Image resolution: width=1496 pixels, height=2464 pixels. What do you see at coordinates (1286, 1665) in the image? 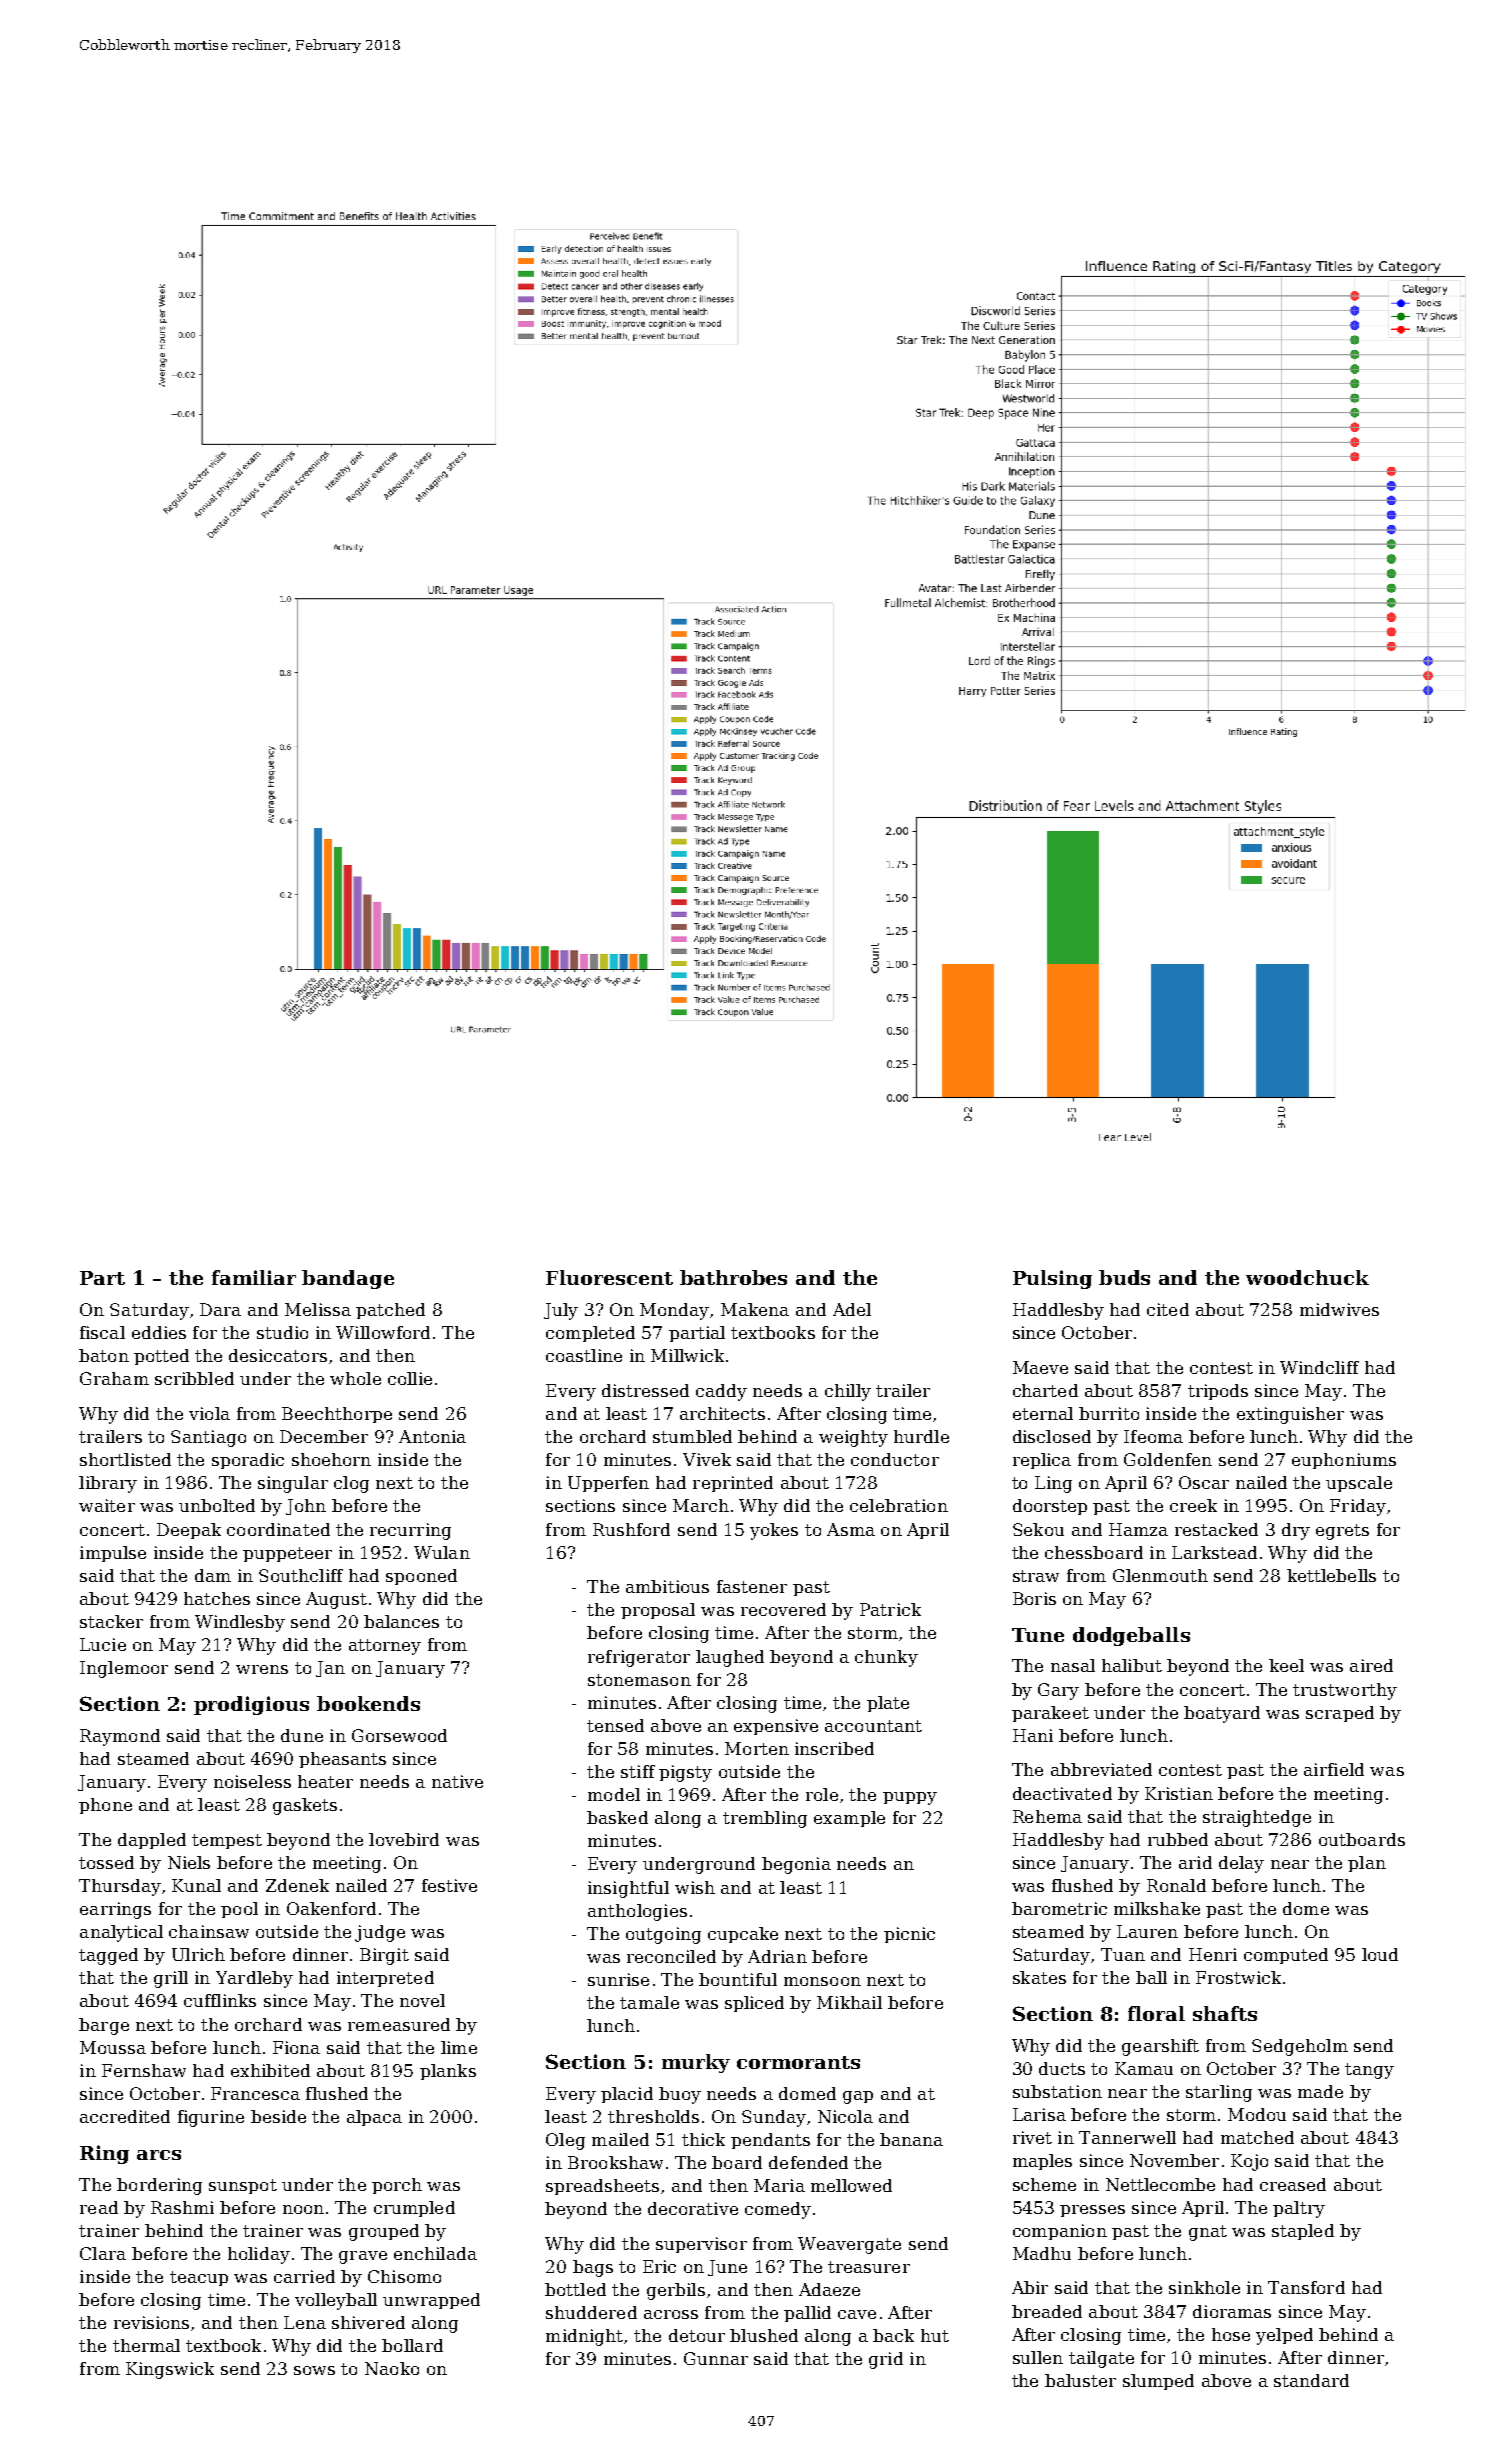
I see `keel` at bounding box center [1286, 1665].
